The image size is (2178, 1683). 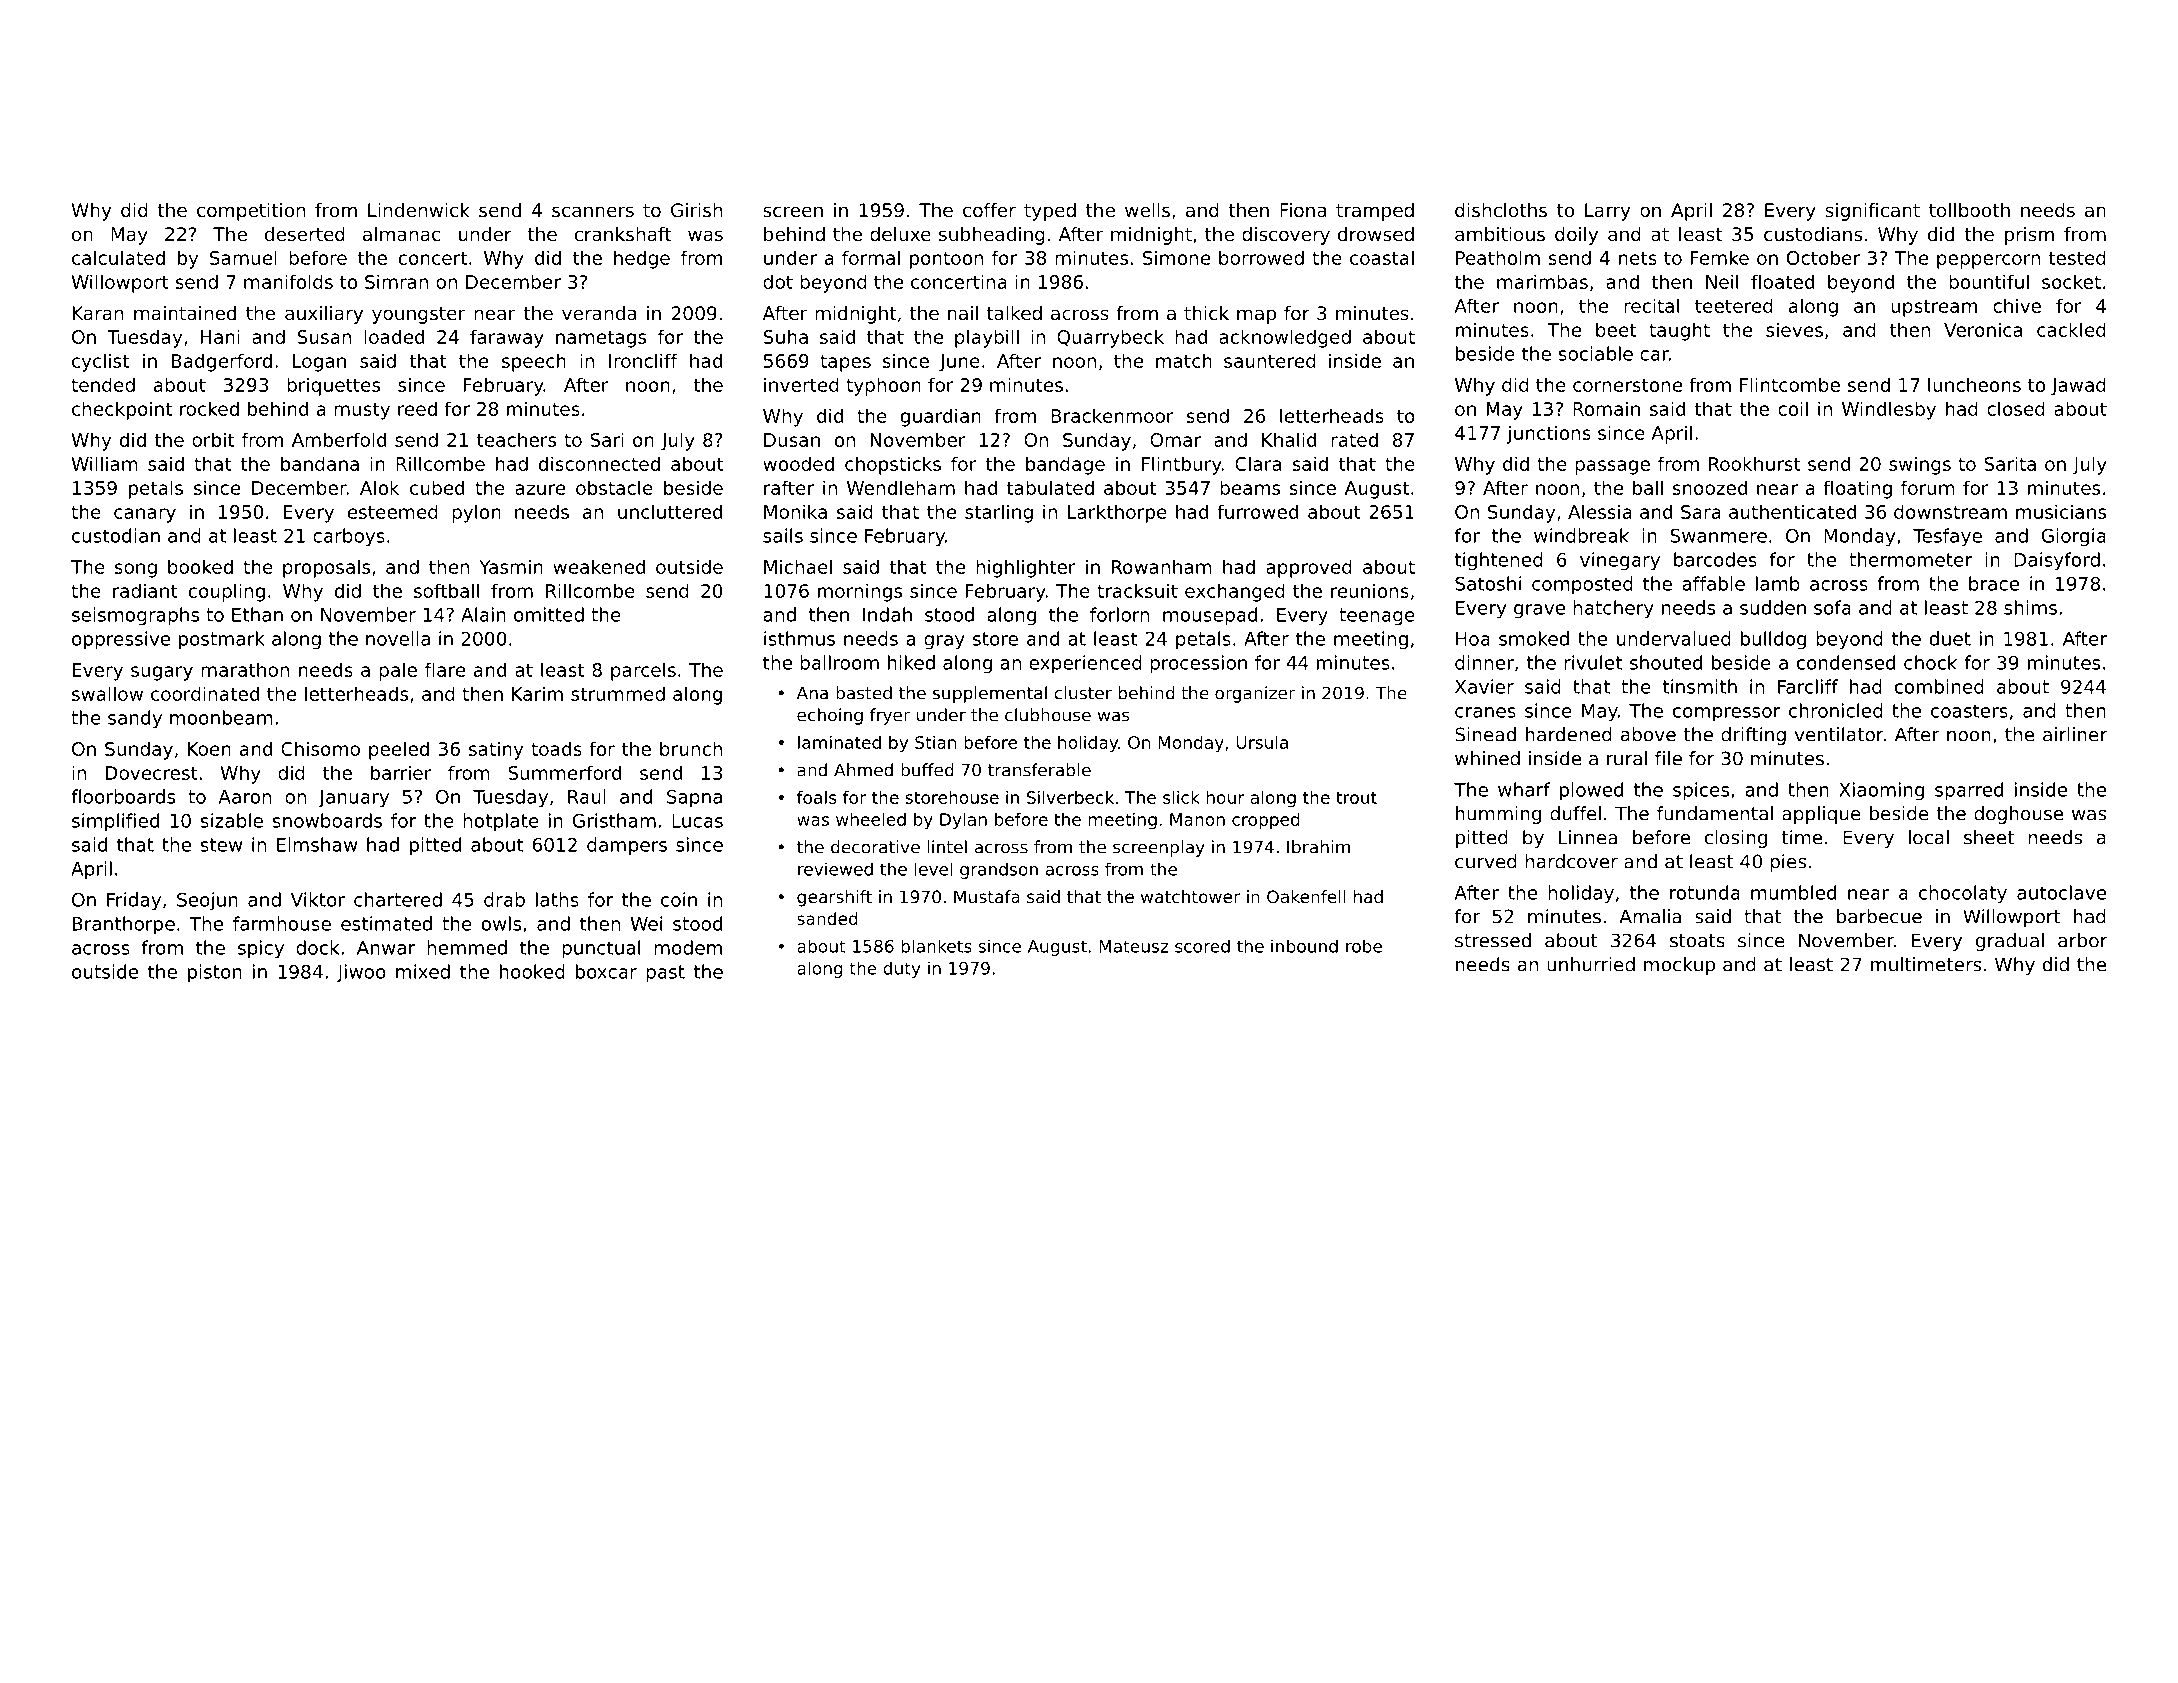 I want to click on proposals, so click(x=326, y=568).
